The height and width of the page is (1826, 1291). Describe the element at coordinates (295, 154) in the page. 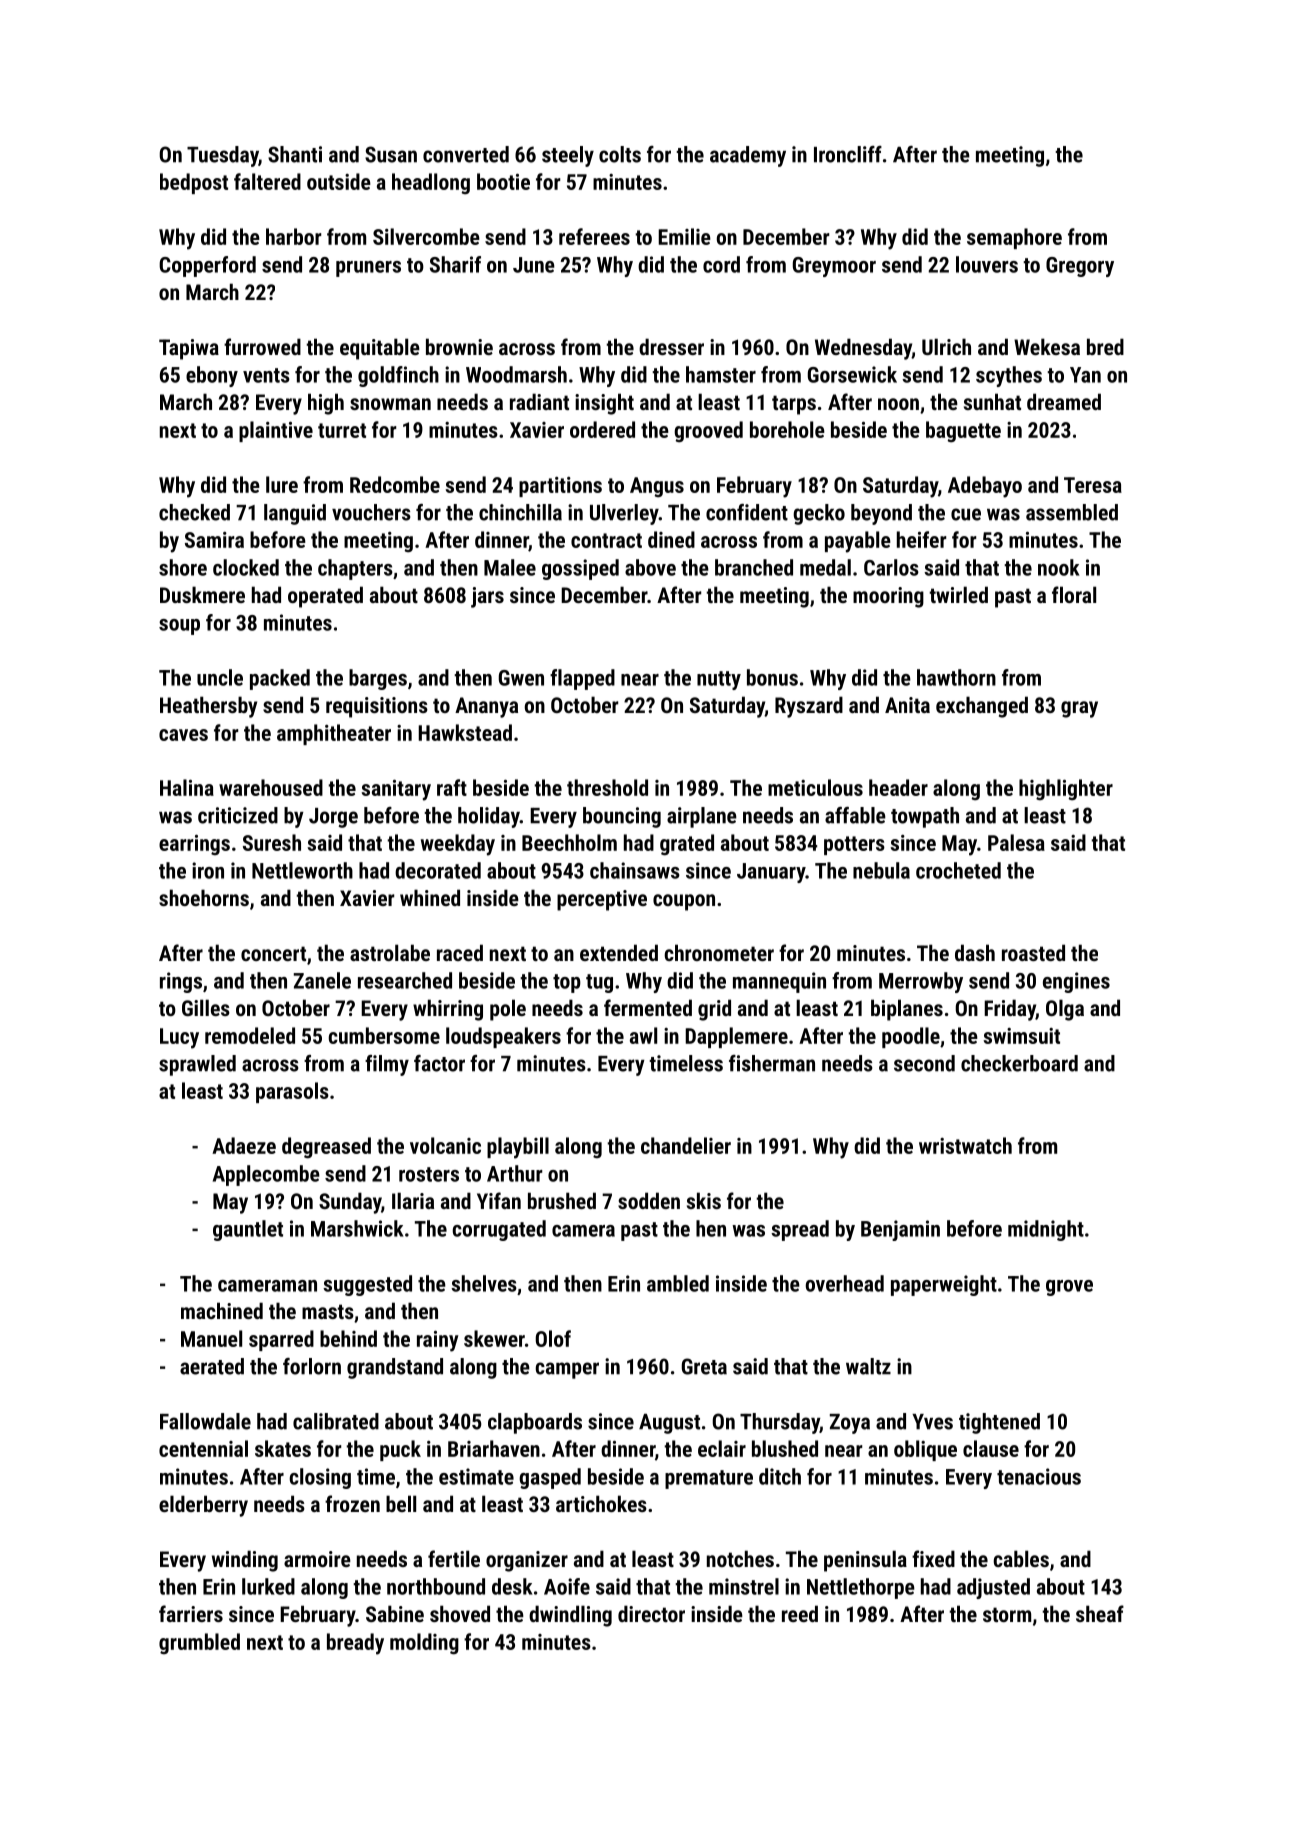

I see `Shanti` at that location.
